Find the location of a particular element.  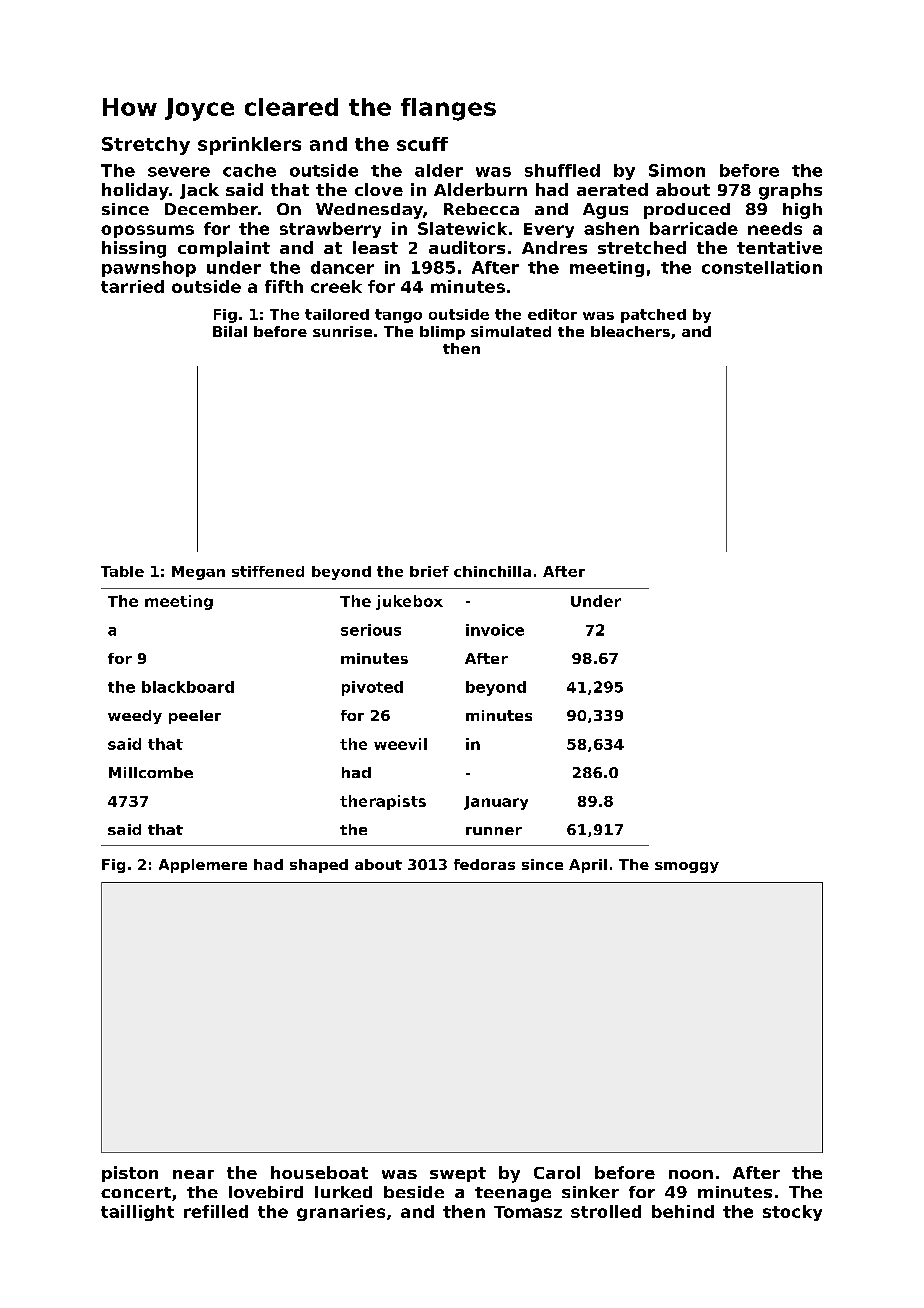

Stretchy is located at coordinates (146, 146).
